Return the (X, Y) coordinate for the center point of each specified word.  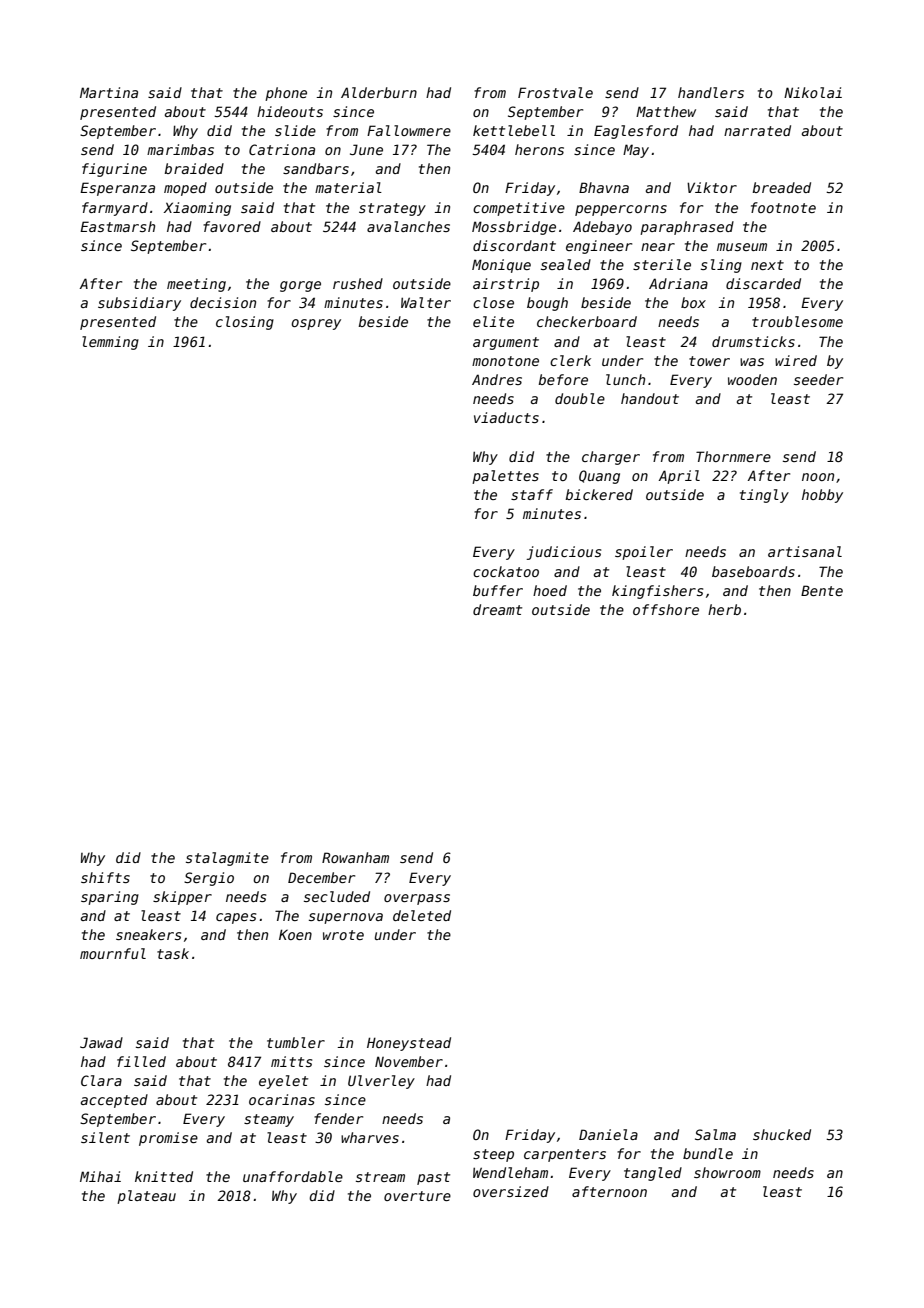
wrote (343, 935)
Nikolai (813, 92)
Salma (715, 1134)
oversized (511, 1191)
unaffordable (293, 1176)
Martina (109, 92)
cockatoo (506, 571)
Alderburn (379, 92)
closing (245, 323)
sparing (110, 898)
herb (724, 609)
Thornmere (733, 456)
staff (532, 494)
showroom (727, 1172)
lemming (110, 343)
